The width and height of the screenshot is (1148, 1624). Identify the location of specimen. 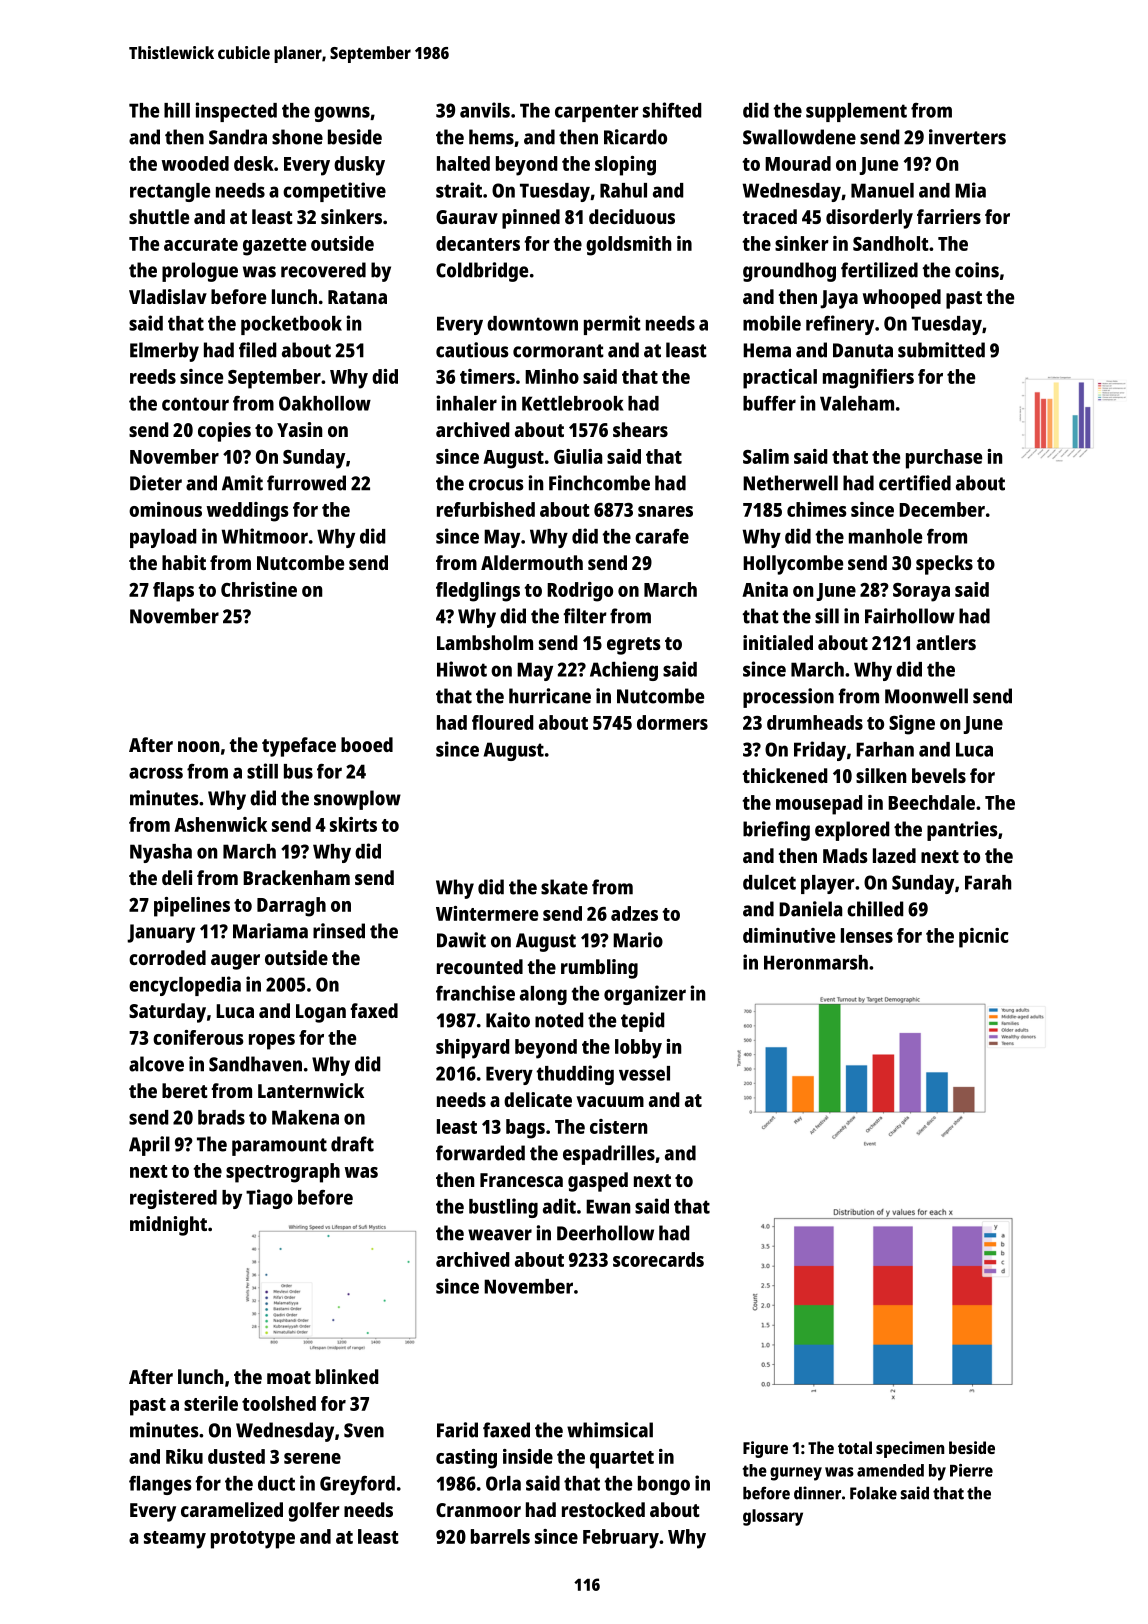
(910, 1449).
